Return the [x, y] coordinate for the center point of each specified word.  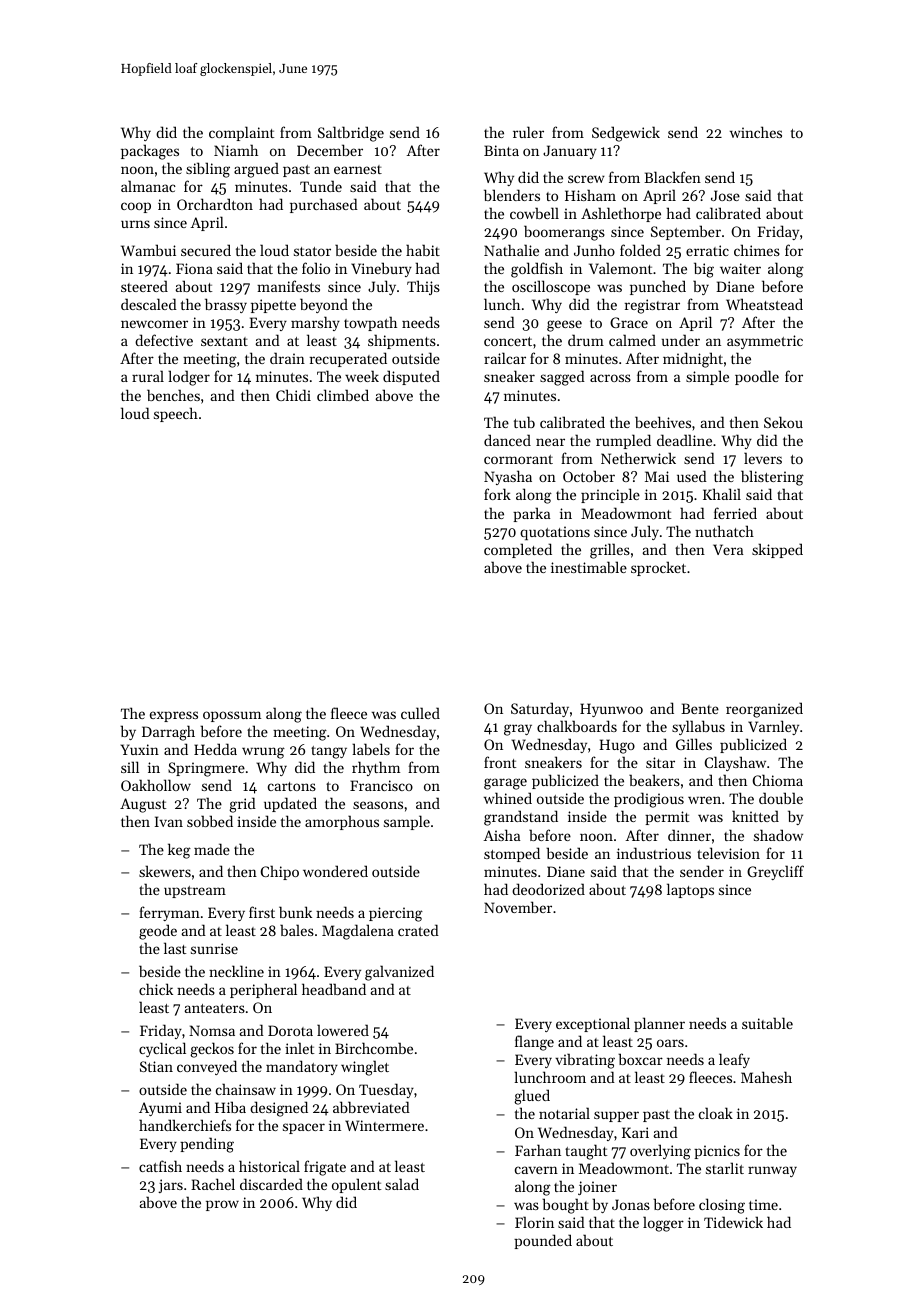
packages [150, 152]
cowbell [534, 213]
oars [670, 1043]
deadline [684, 440]
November [518, 907]
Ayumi [160, 1109]
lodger [189, 378]
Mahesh [766, 1077]
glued [532, 1097]
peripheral [263, 990]
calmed [632, 340]
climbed [343, 395]
